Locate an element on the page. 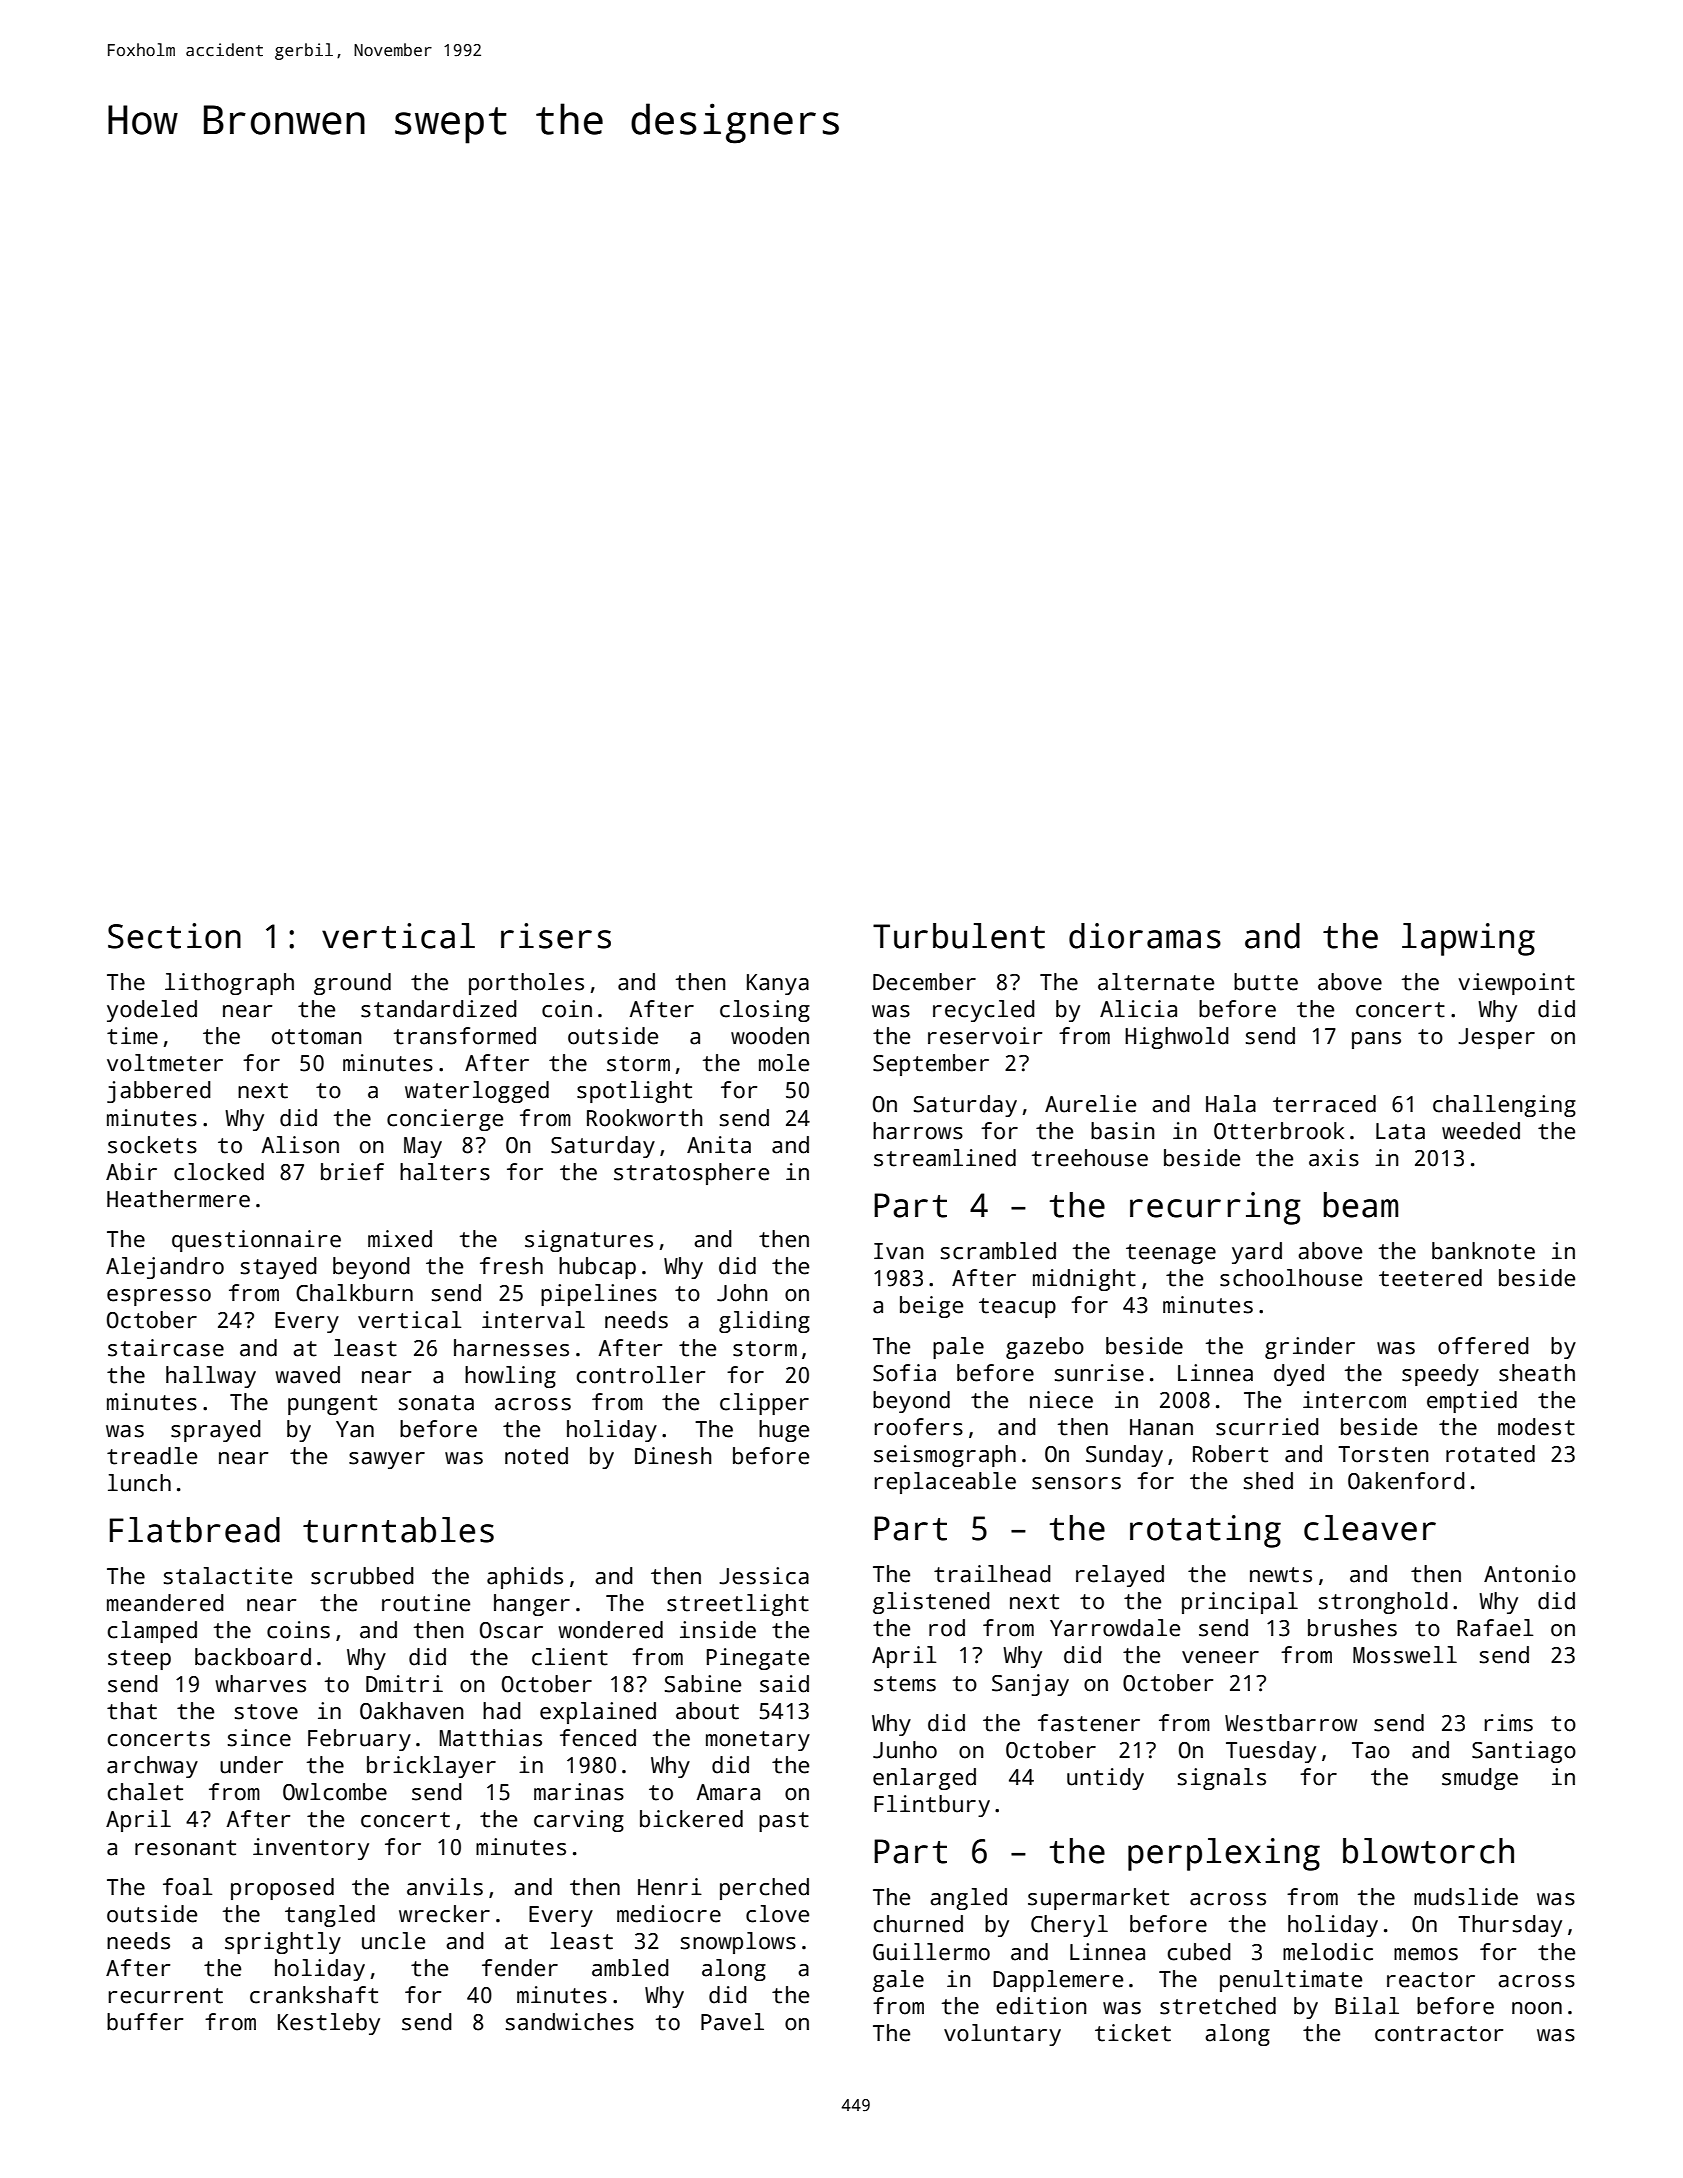 The height and width of the page is (2178, 1683). risers is located at coordinates (556, 936).
